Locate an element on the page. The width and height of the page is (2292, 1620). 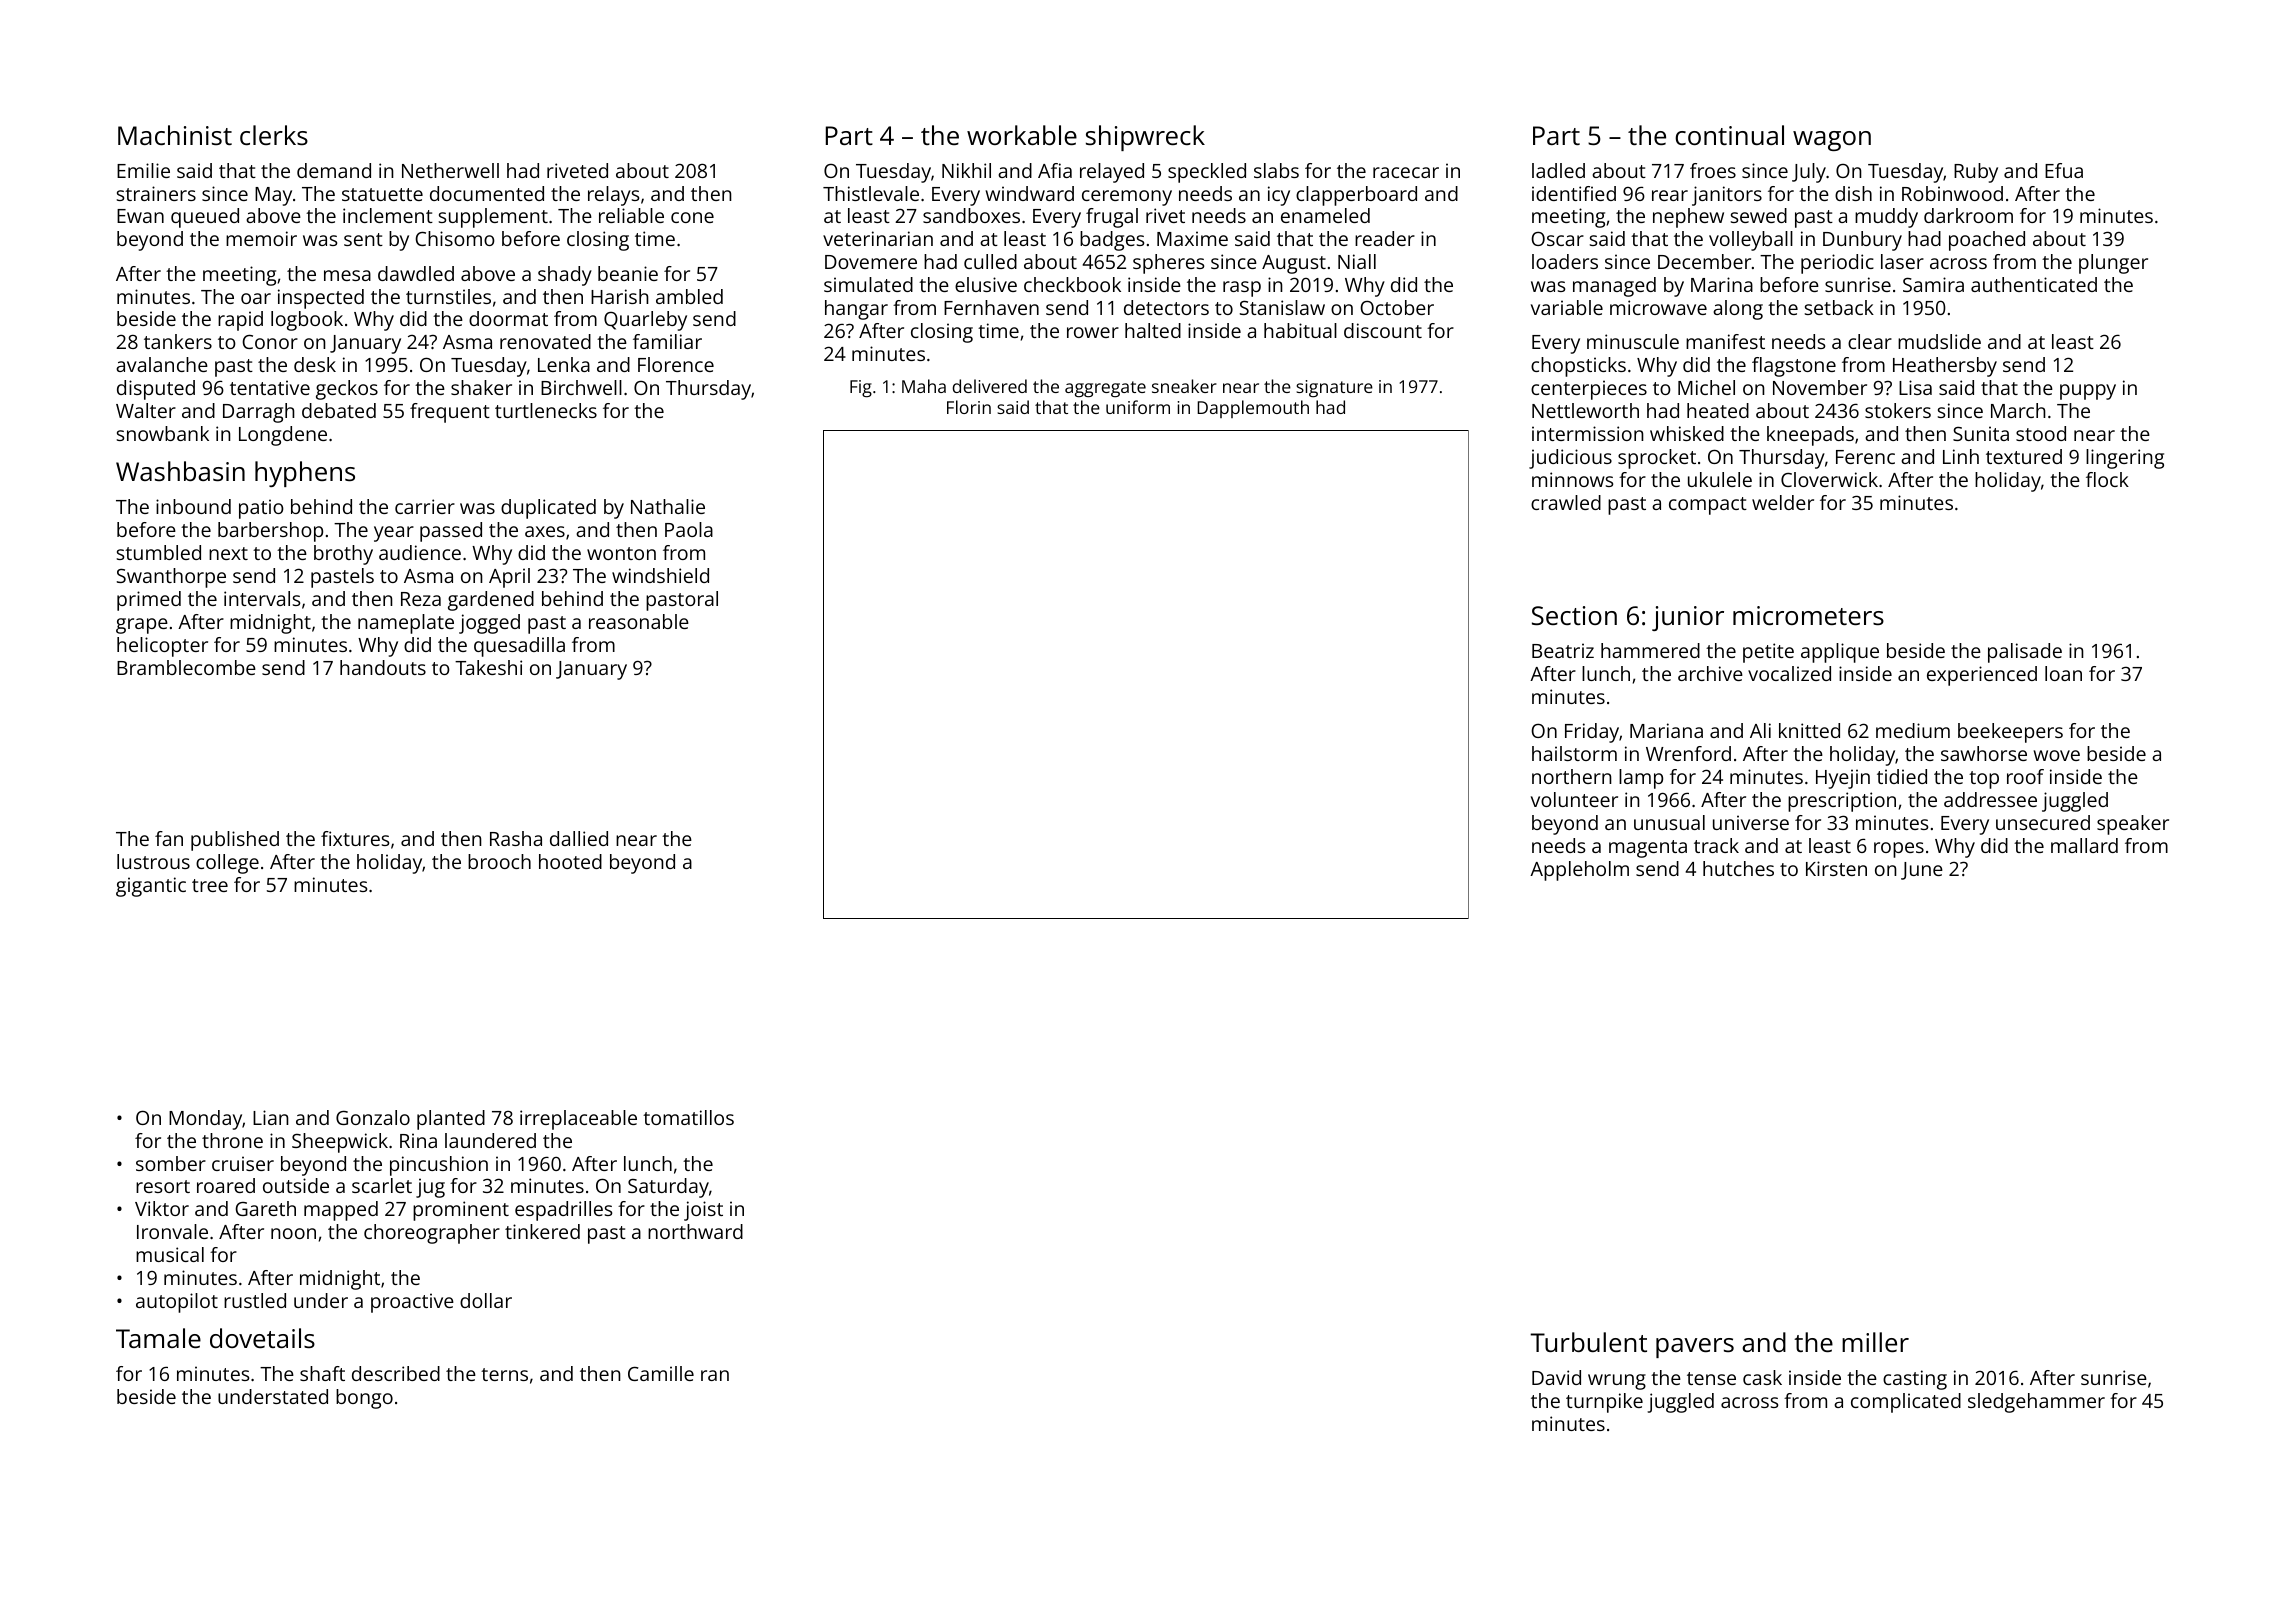
irreplaceable is located at coordinates (578, 1120).
